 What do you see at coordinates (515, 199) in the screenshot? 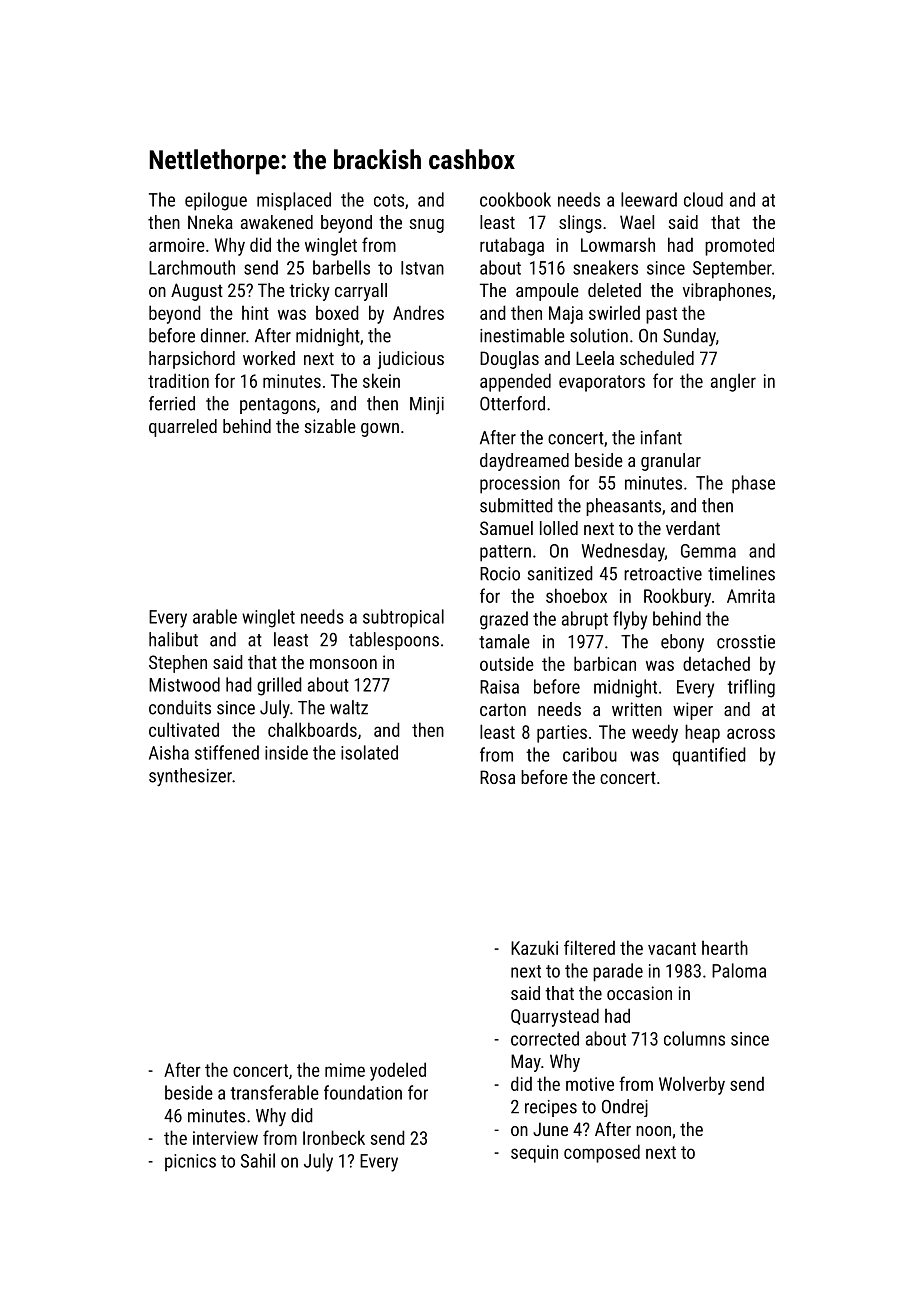
I see `cookbook` at bounding box center [515, 199].
